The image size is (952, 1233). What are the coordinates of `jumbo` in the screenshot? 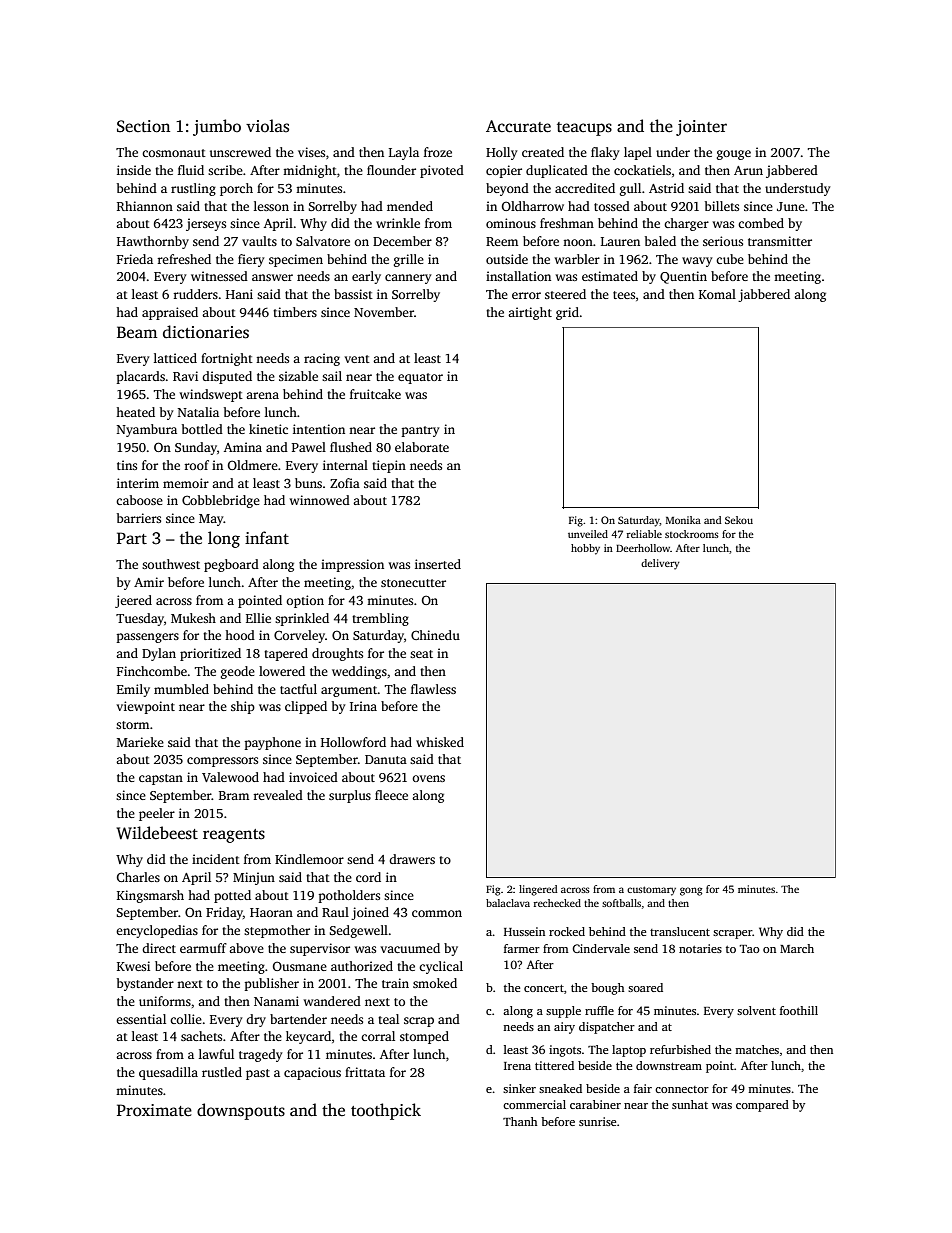 It's located at (217, 127).
